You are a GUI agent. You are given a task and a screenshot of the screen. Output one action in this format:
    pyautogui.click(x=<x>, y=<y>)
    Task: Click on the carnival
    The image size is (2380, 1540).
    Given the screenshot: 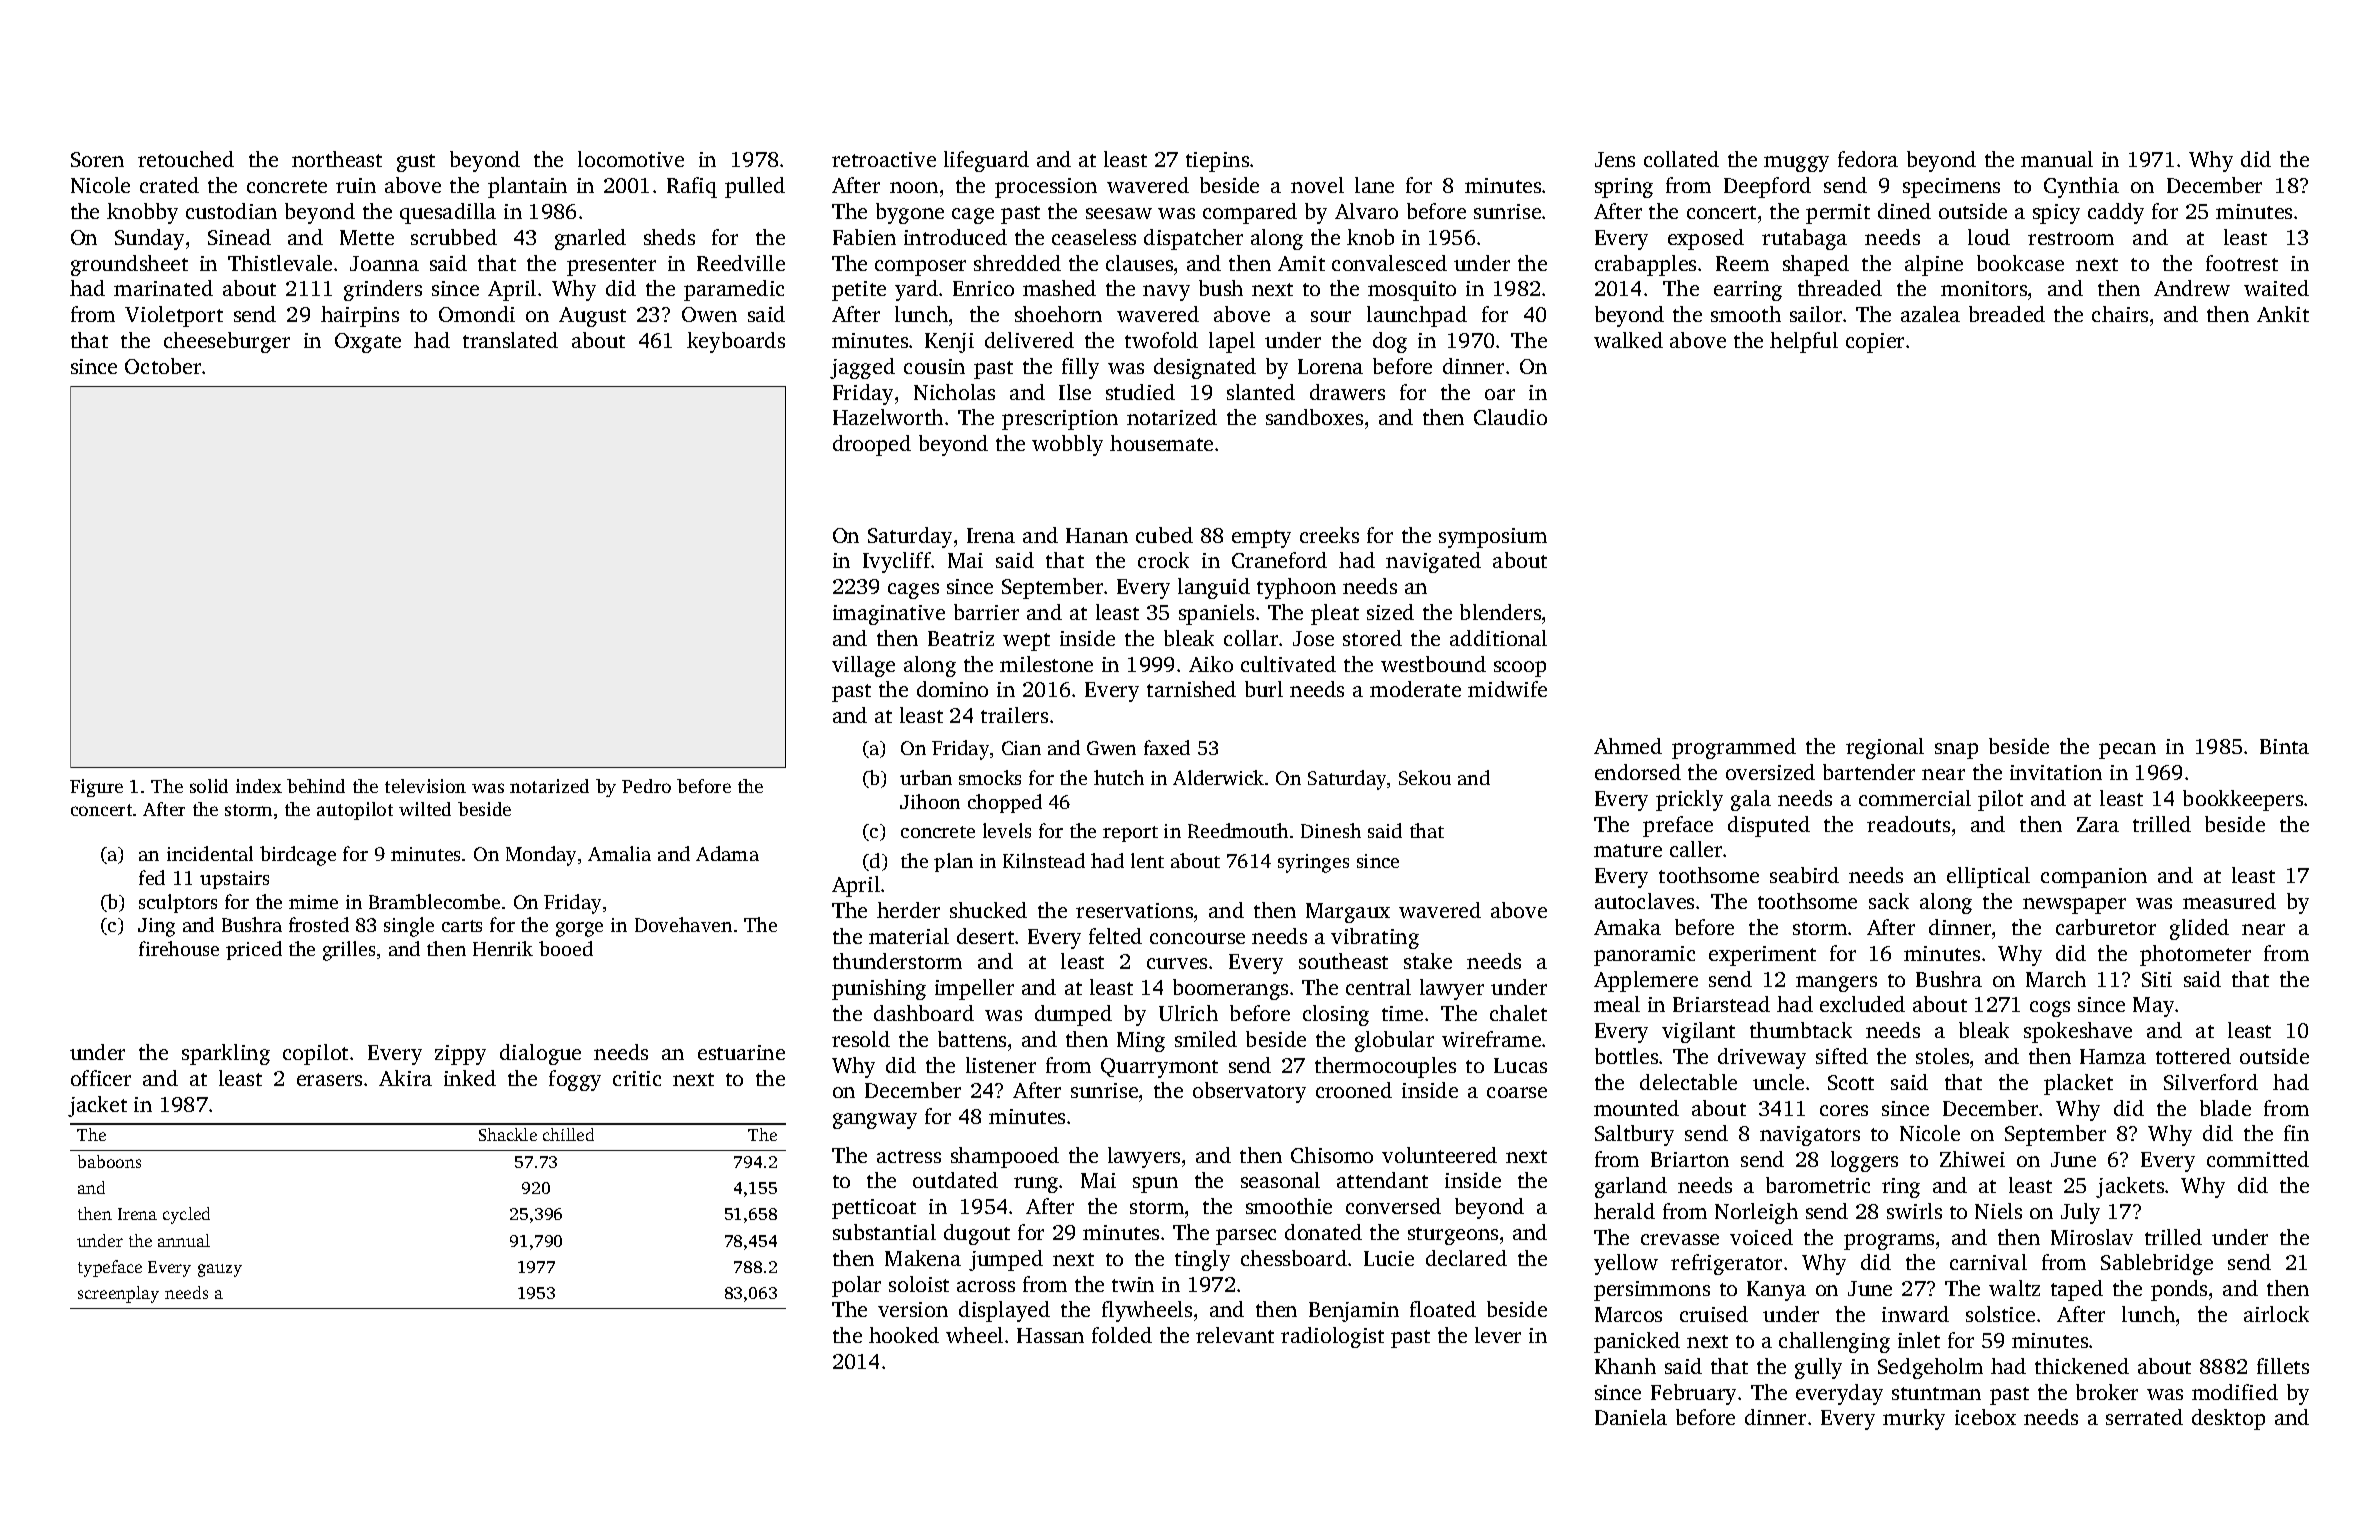 What is the action you would take?
    pyautogui.click(x=1988, y=1262)
